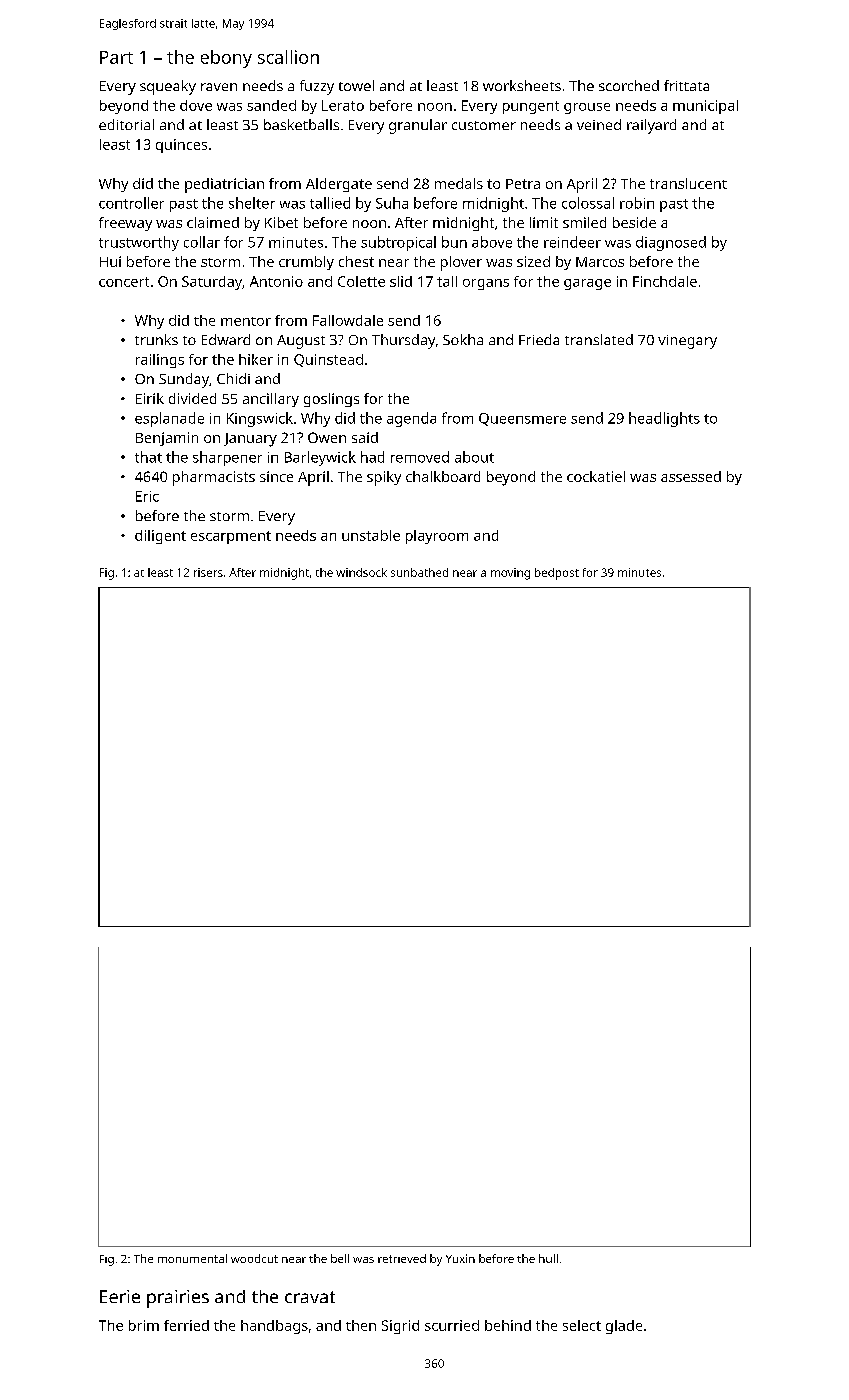 The image size is (849, 1400). What do you see at coordinates (120, 1296) in the screenshot?
I see `Eerie` at bounding box center [120, 1296].
